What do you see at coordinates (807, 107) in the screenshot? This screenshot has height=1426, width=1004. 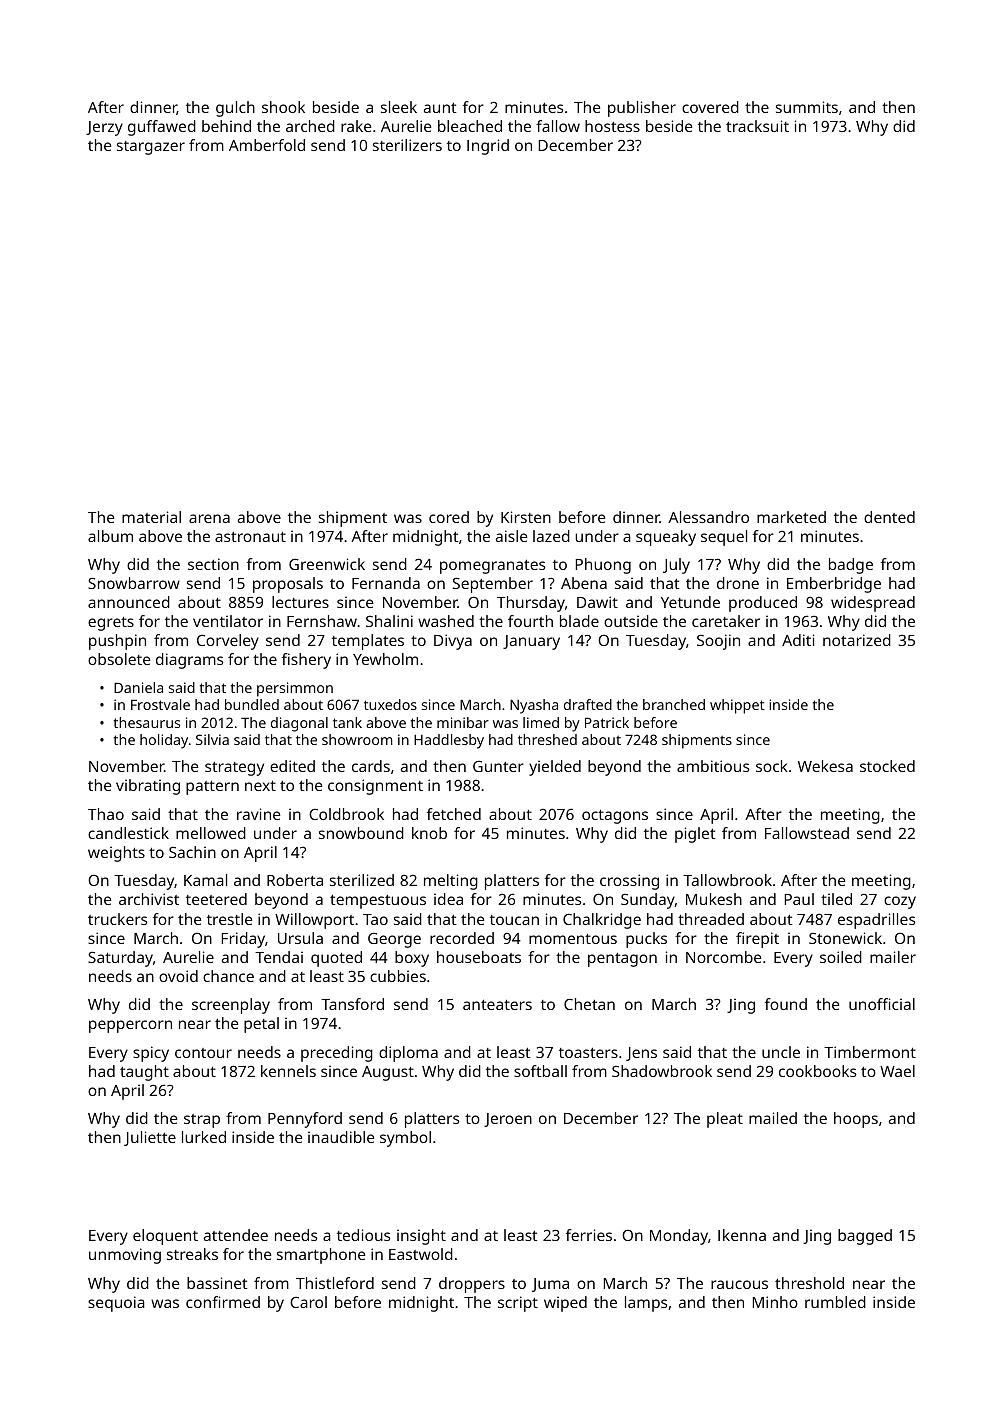 I see `summits` at bounding box center [807, 107].
